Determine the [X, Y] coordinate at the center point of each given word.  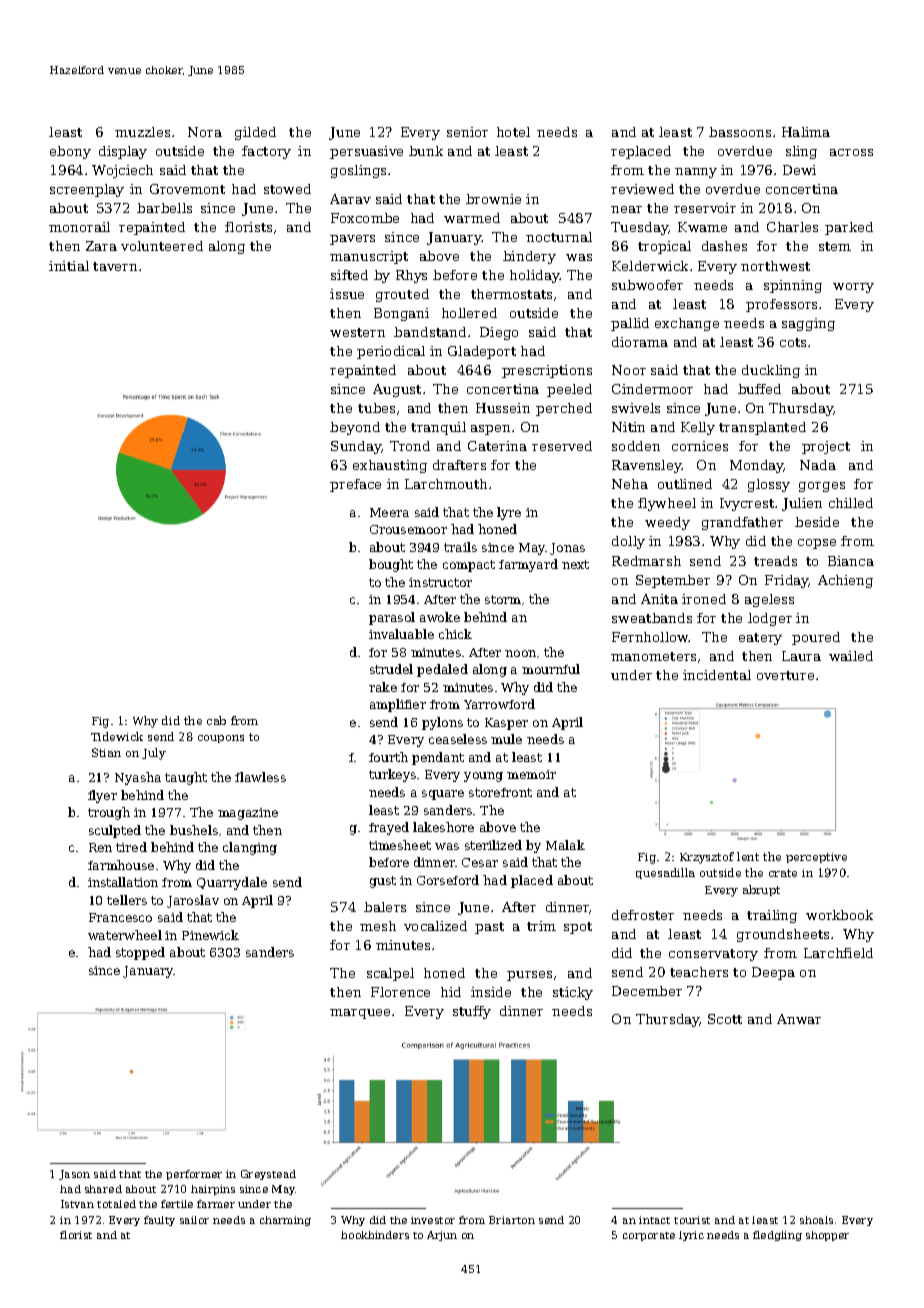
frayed [389, 828]
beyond [355, 428]
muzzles [142, 132]
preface [355, 485]
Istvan [77, 1204]
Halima [806, 132]
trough [109, 813]
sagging [808, 324]
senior [467, 132]
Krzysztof [707, 858]
